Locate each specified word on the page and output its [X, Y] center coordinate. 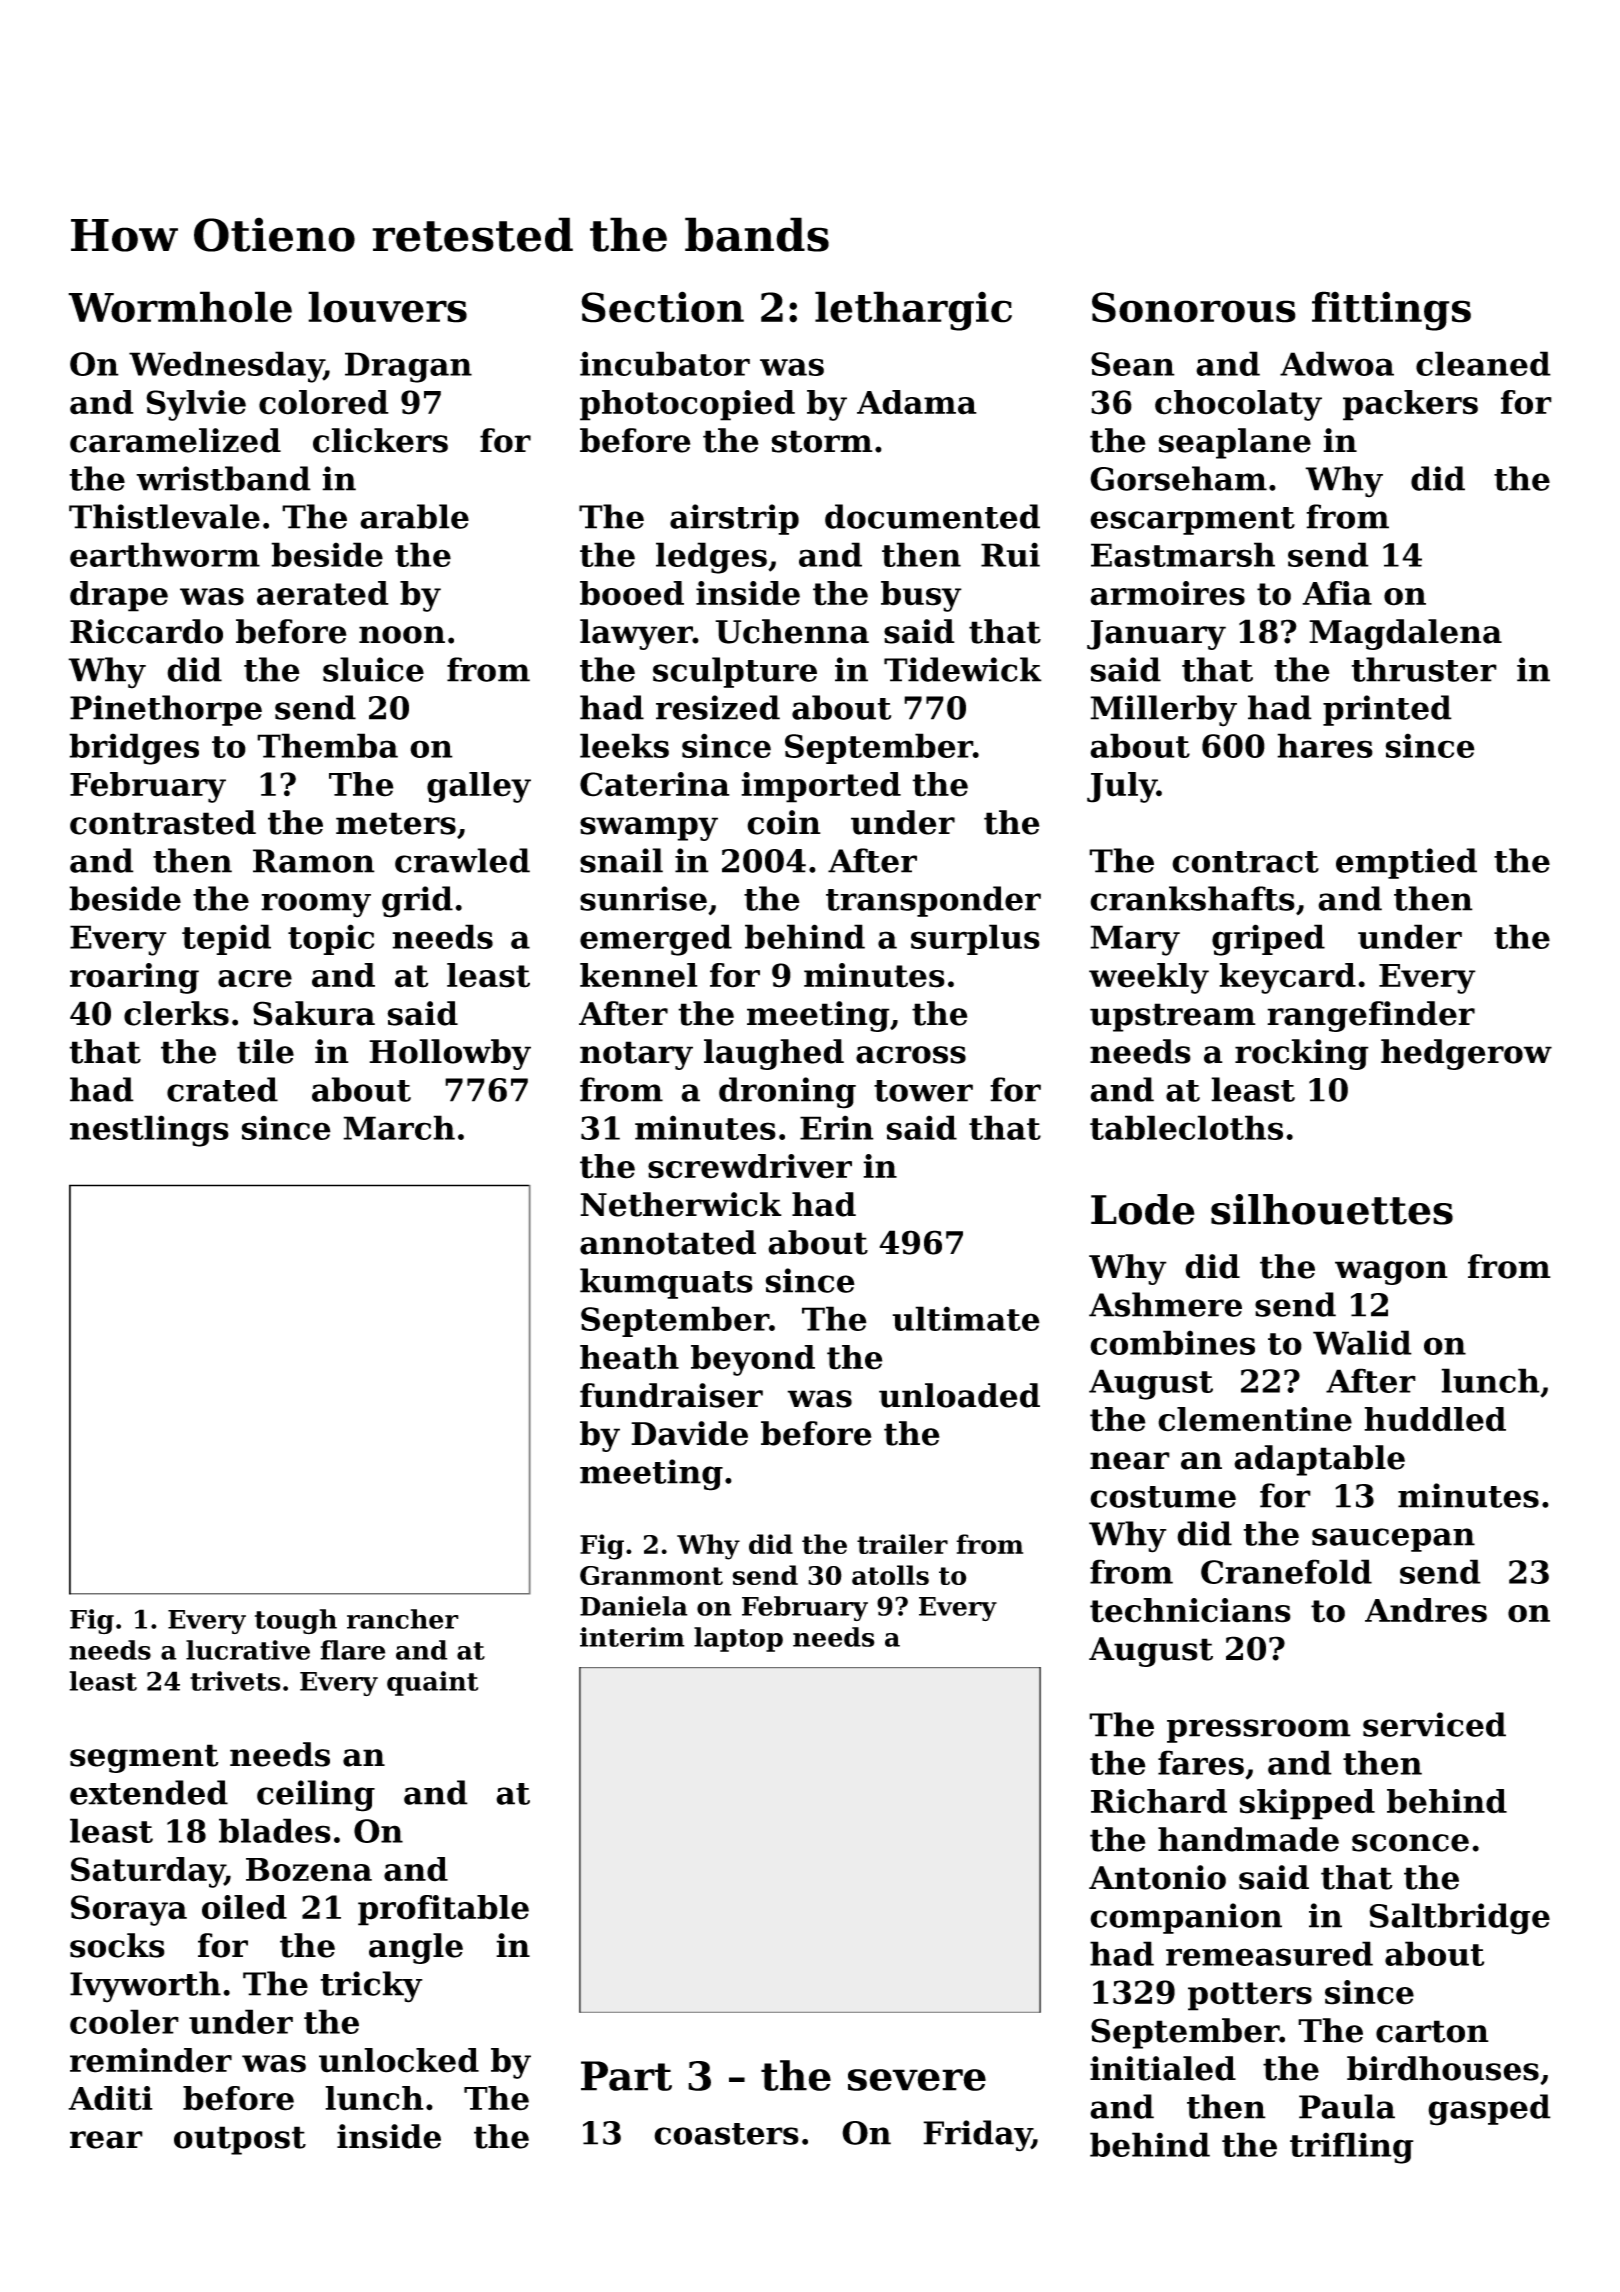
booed [632, 593]
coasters [726, 2134]
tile [265, 1051]
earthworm [165, 554]
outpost [240, 2140]
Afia [1337, 593]
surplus [975, 939]
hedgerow [1466, 1054]
